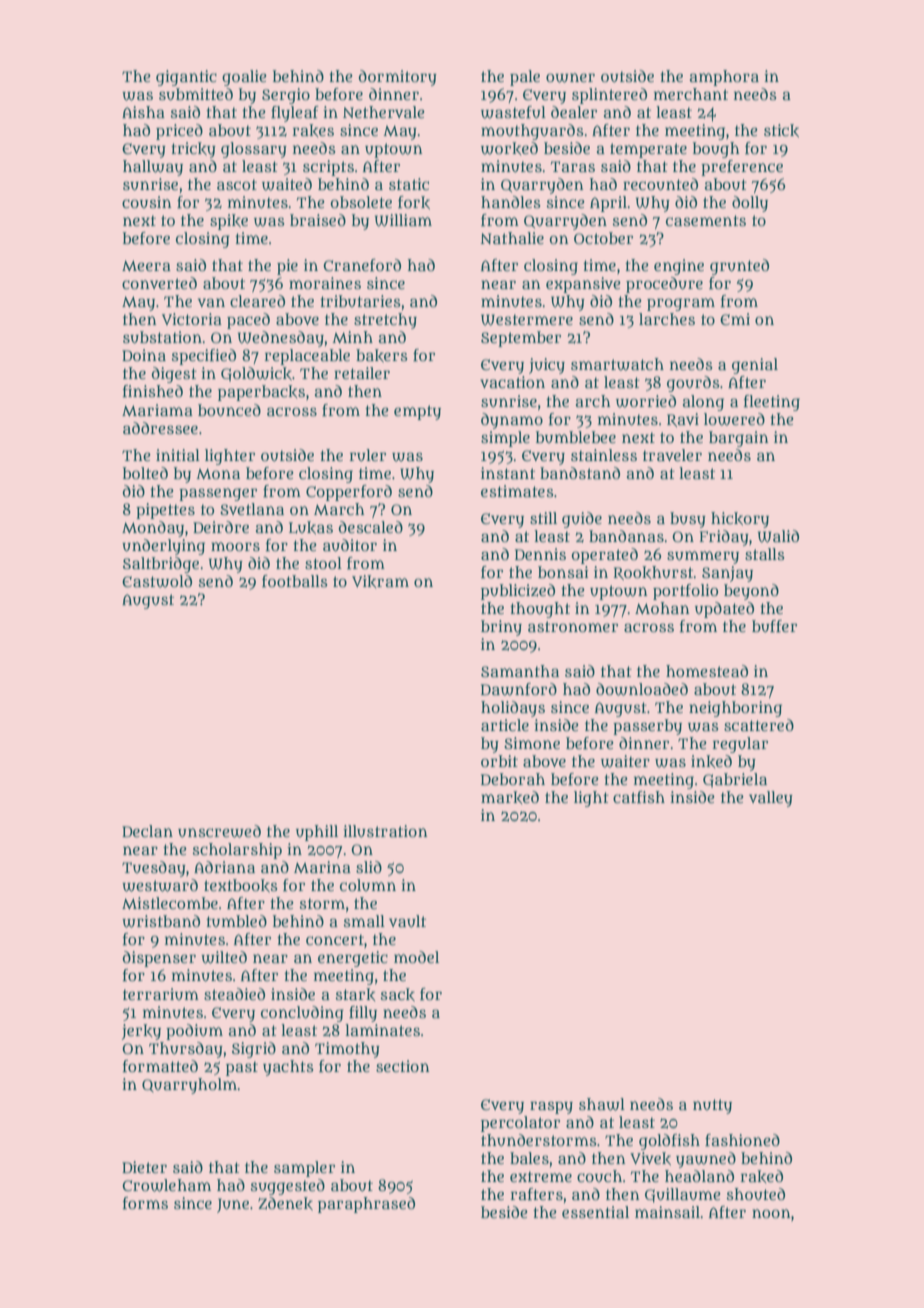  Describe the element at coordinates (144, 1167) in the page. I see `Dieter` at that location.
